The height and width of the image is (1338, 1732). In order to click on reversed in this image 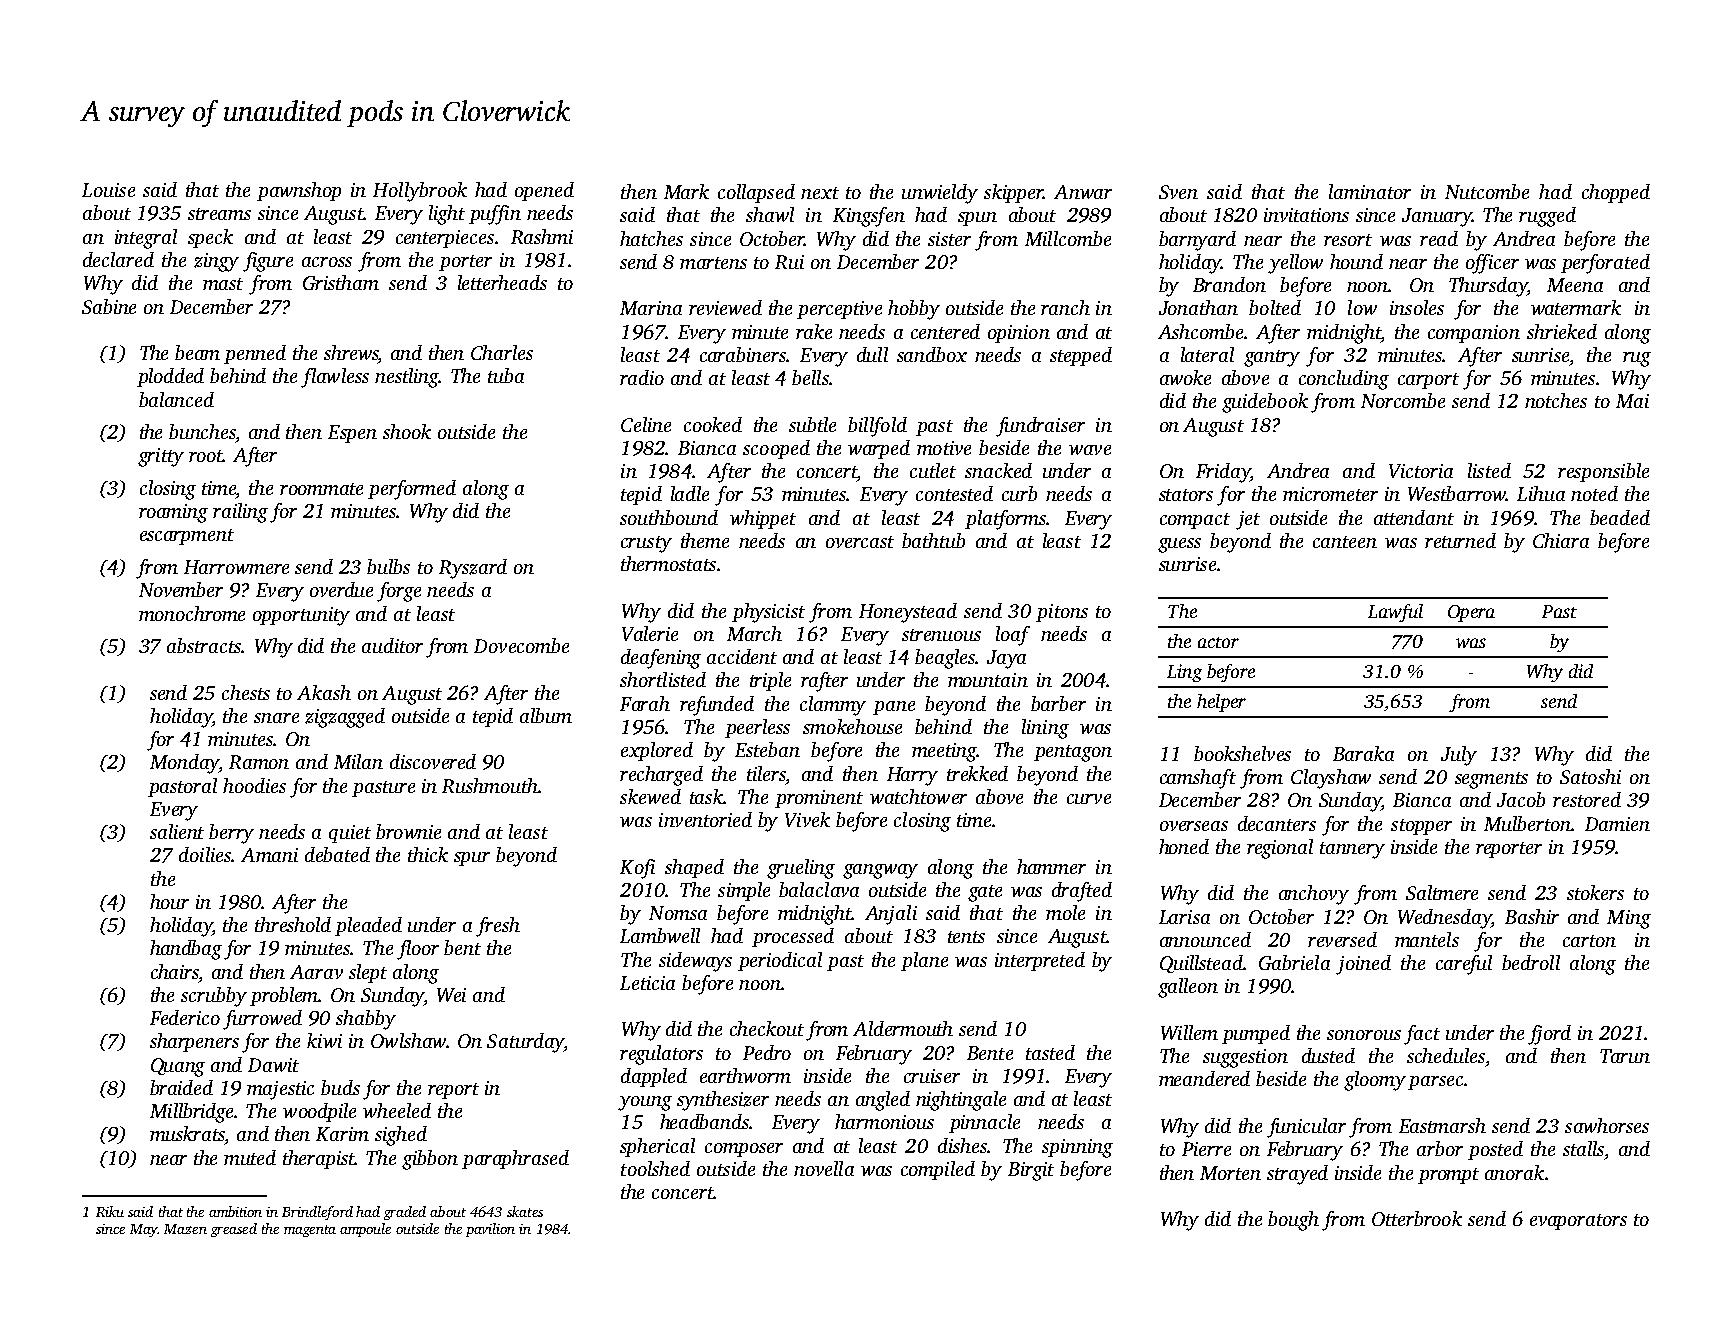, I will do `click(1342, 939)`.
